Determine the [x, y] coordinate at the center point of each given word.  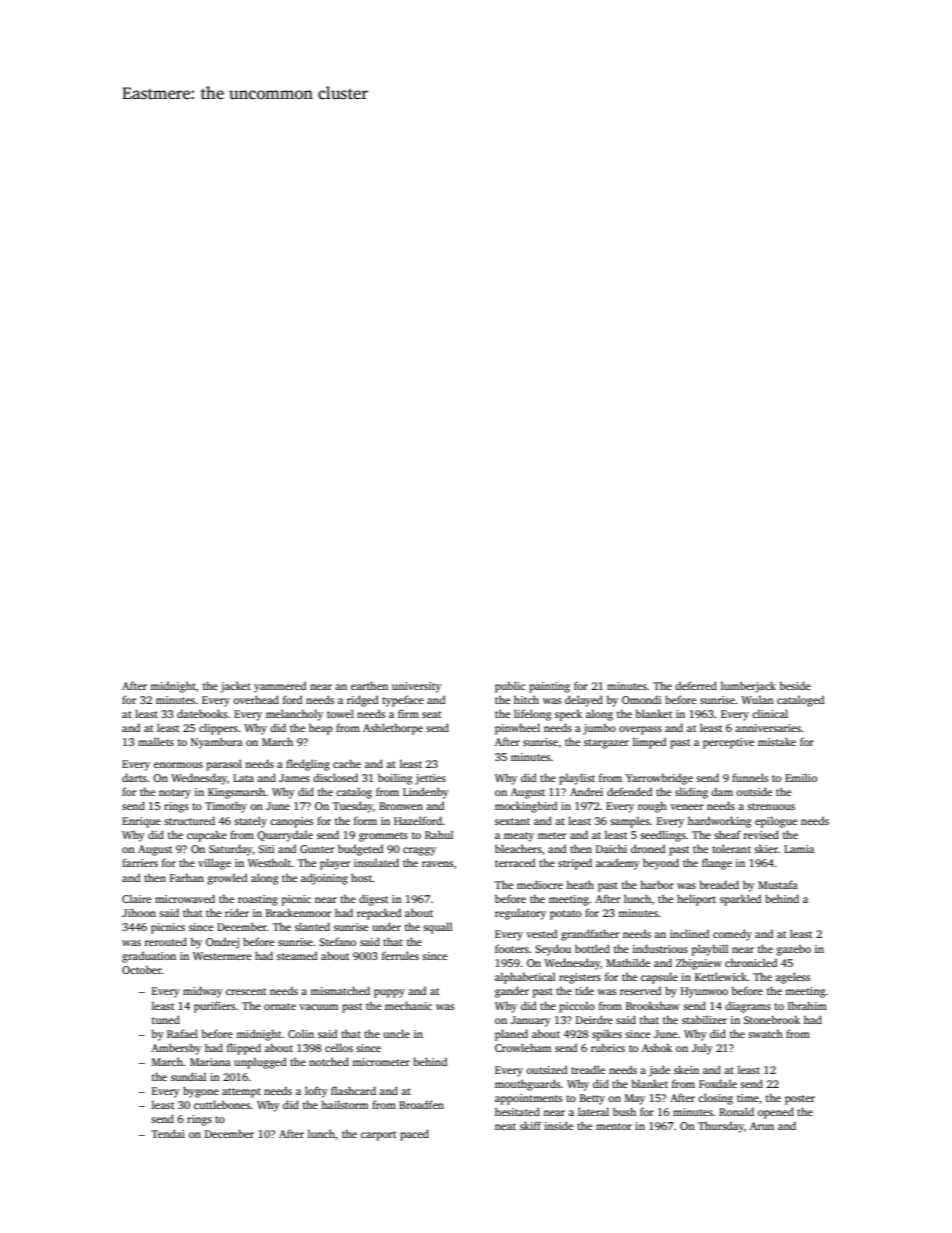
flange [717, 864]
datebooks [202, 713]
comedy [732, 935]
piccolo [577, 1007]
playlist [577, 779]
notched [329, 1061]
